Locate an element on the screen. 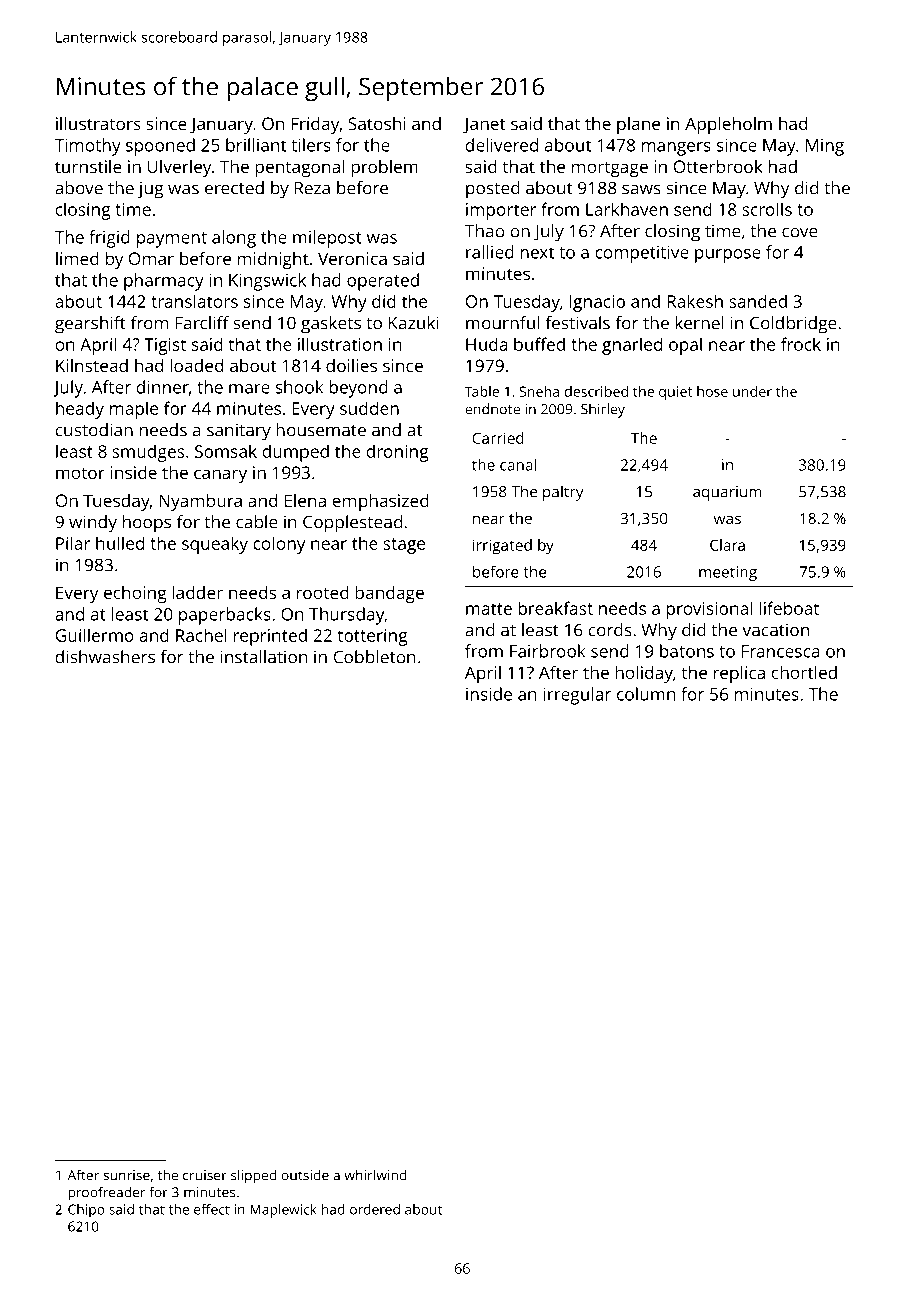  effect is located at coordinates (212, 1209).
